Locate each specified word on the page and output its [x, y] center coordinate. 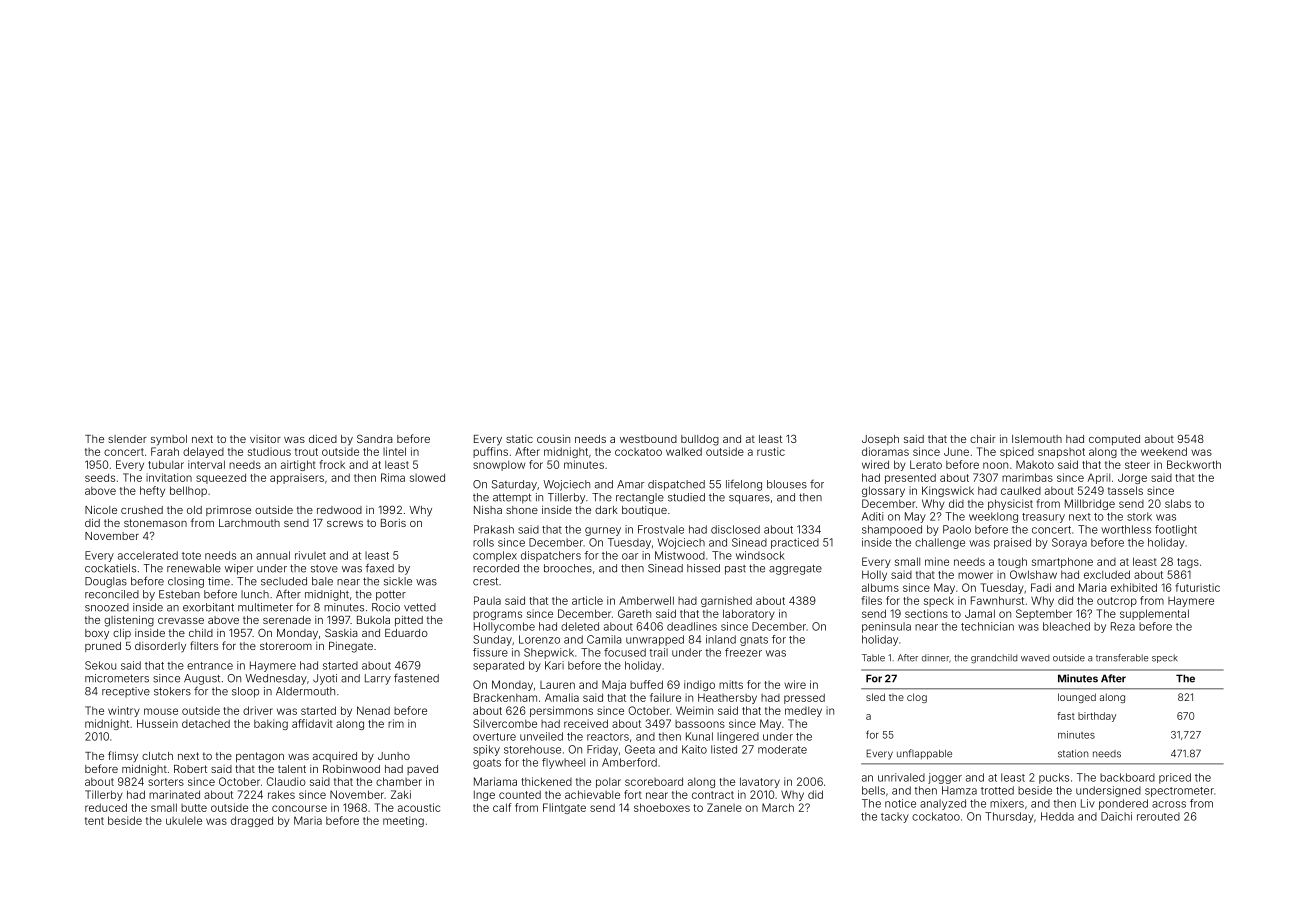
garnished [726, 601]
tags [1188, 563]
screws [345, 524]
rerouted [1158, 816]
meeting [403, 821]
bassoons [700, 724]
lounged [1077, 698]
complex [495, 556]
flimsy [123, 756]
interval [206, 464]
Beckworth [1194, 464]
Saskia [341, 632]
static [519, 439]
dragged [252, 821]
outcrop [1117, 602]
